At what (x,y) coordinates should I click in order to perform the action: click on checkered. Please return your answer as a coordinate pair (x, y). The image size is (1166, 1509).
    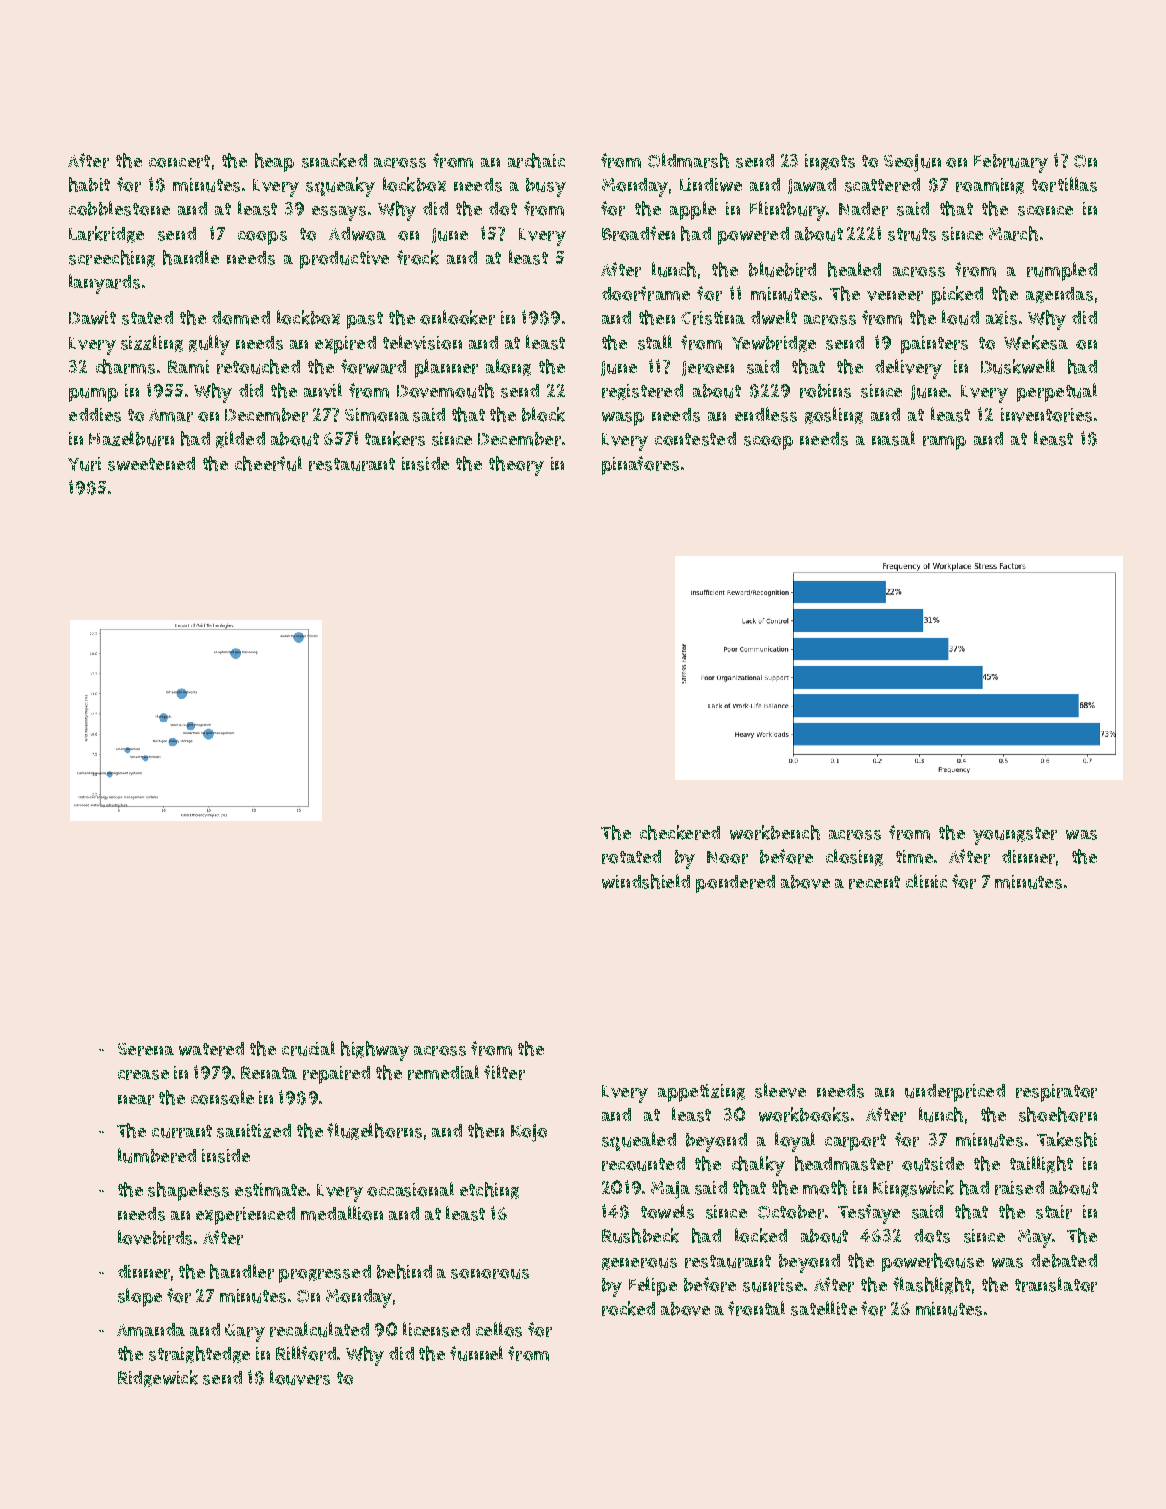
    Looking at the image, I should click on (680, 832).
